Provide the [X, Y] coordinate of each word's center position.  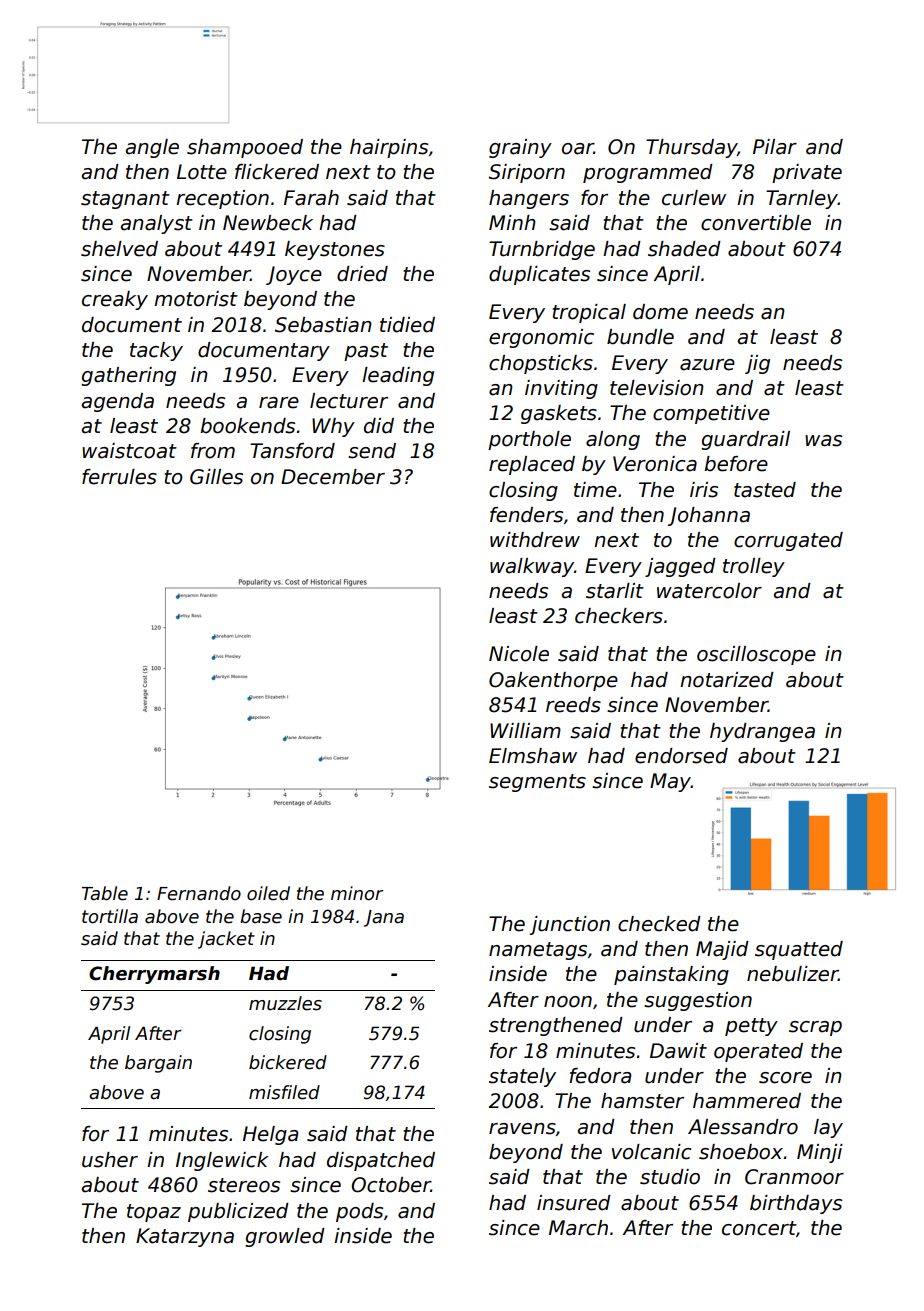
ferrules [119, 477]
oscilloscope [756, 655]
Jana [384, 918]
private [807, 173]
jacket [226, 940]
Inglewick [222, 1161]
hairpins [389, 148]
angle [152, 148]
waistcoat [129, 451]
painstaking [671, 975]
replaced [532, 465]
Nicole [519, 654]
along [613, 440]
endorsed [681, 756]
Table [105, 893]
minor [357, 893]
